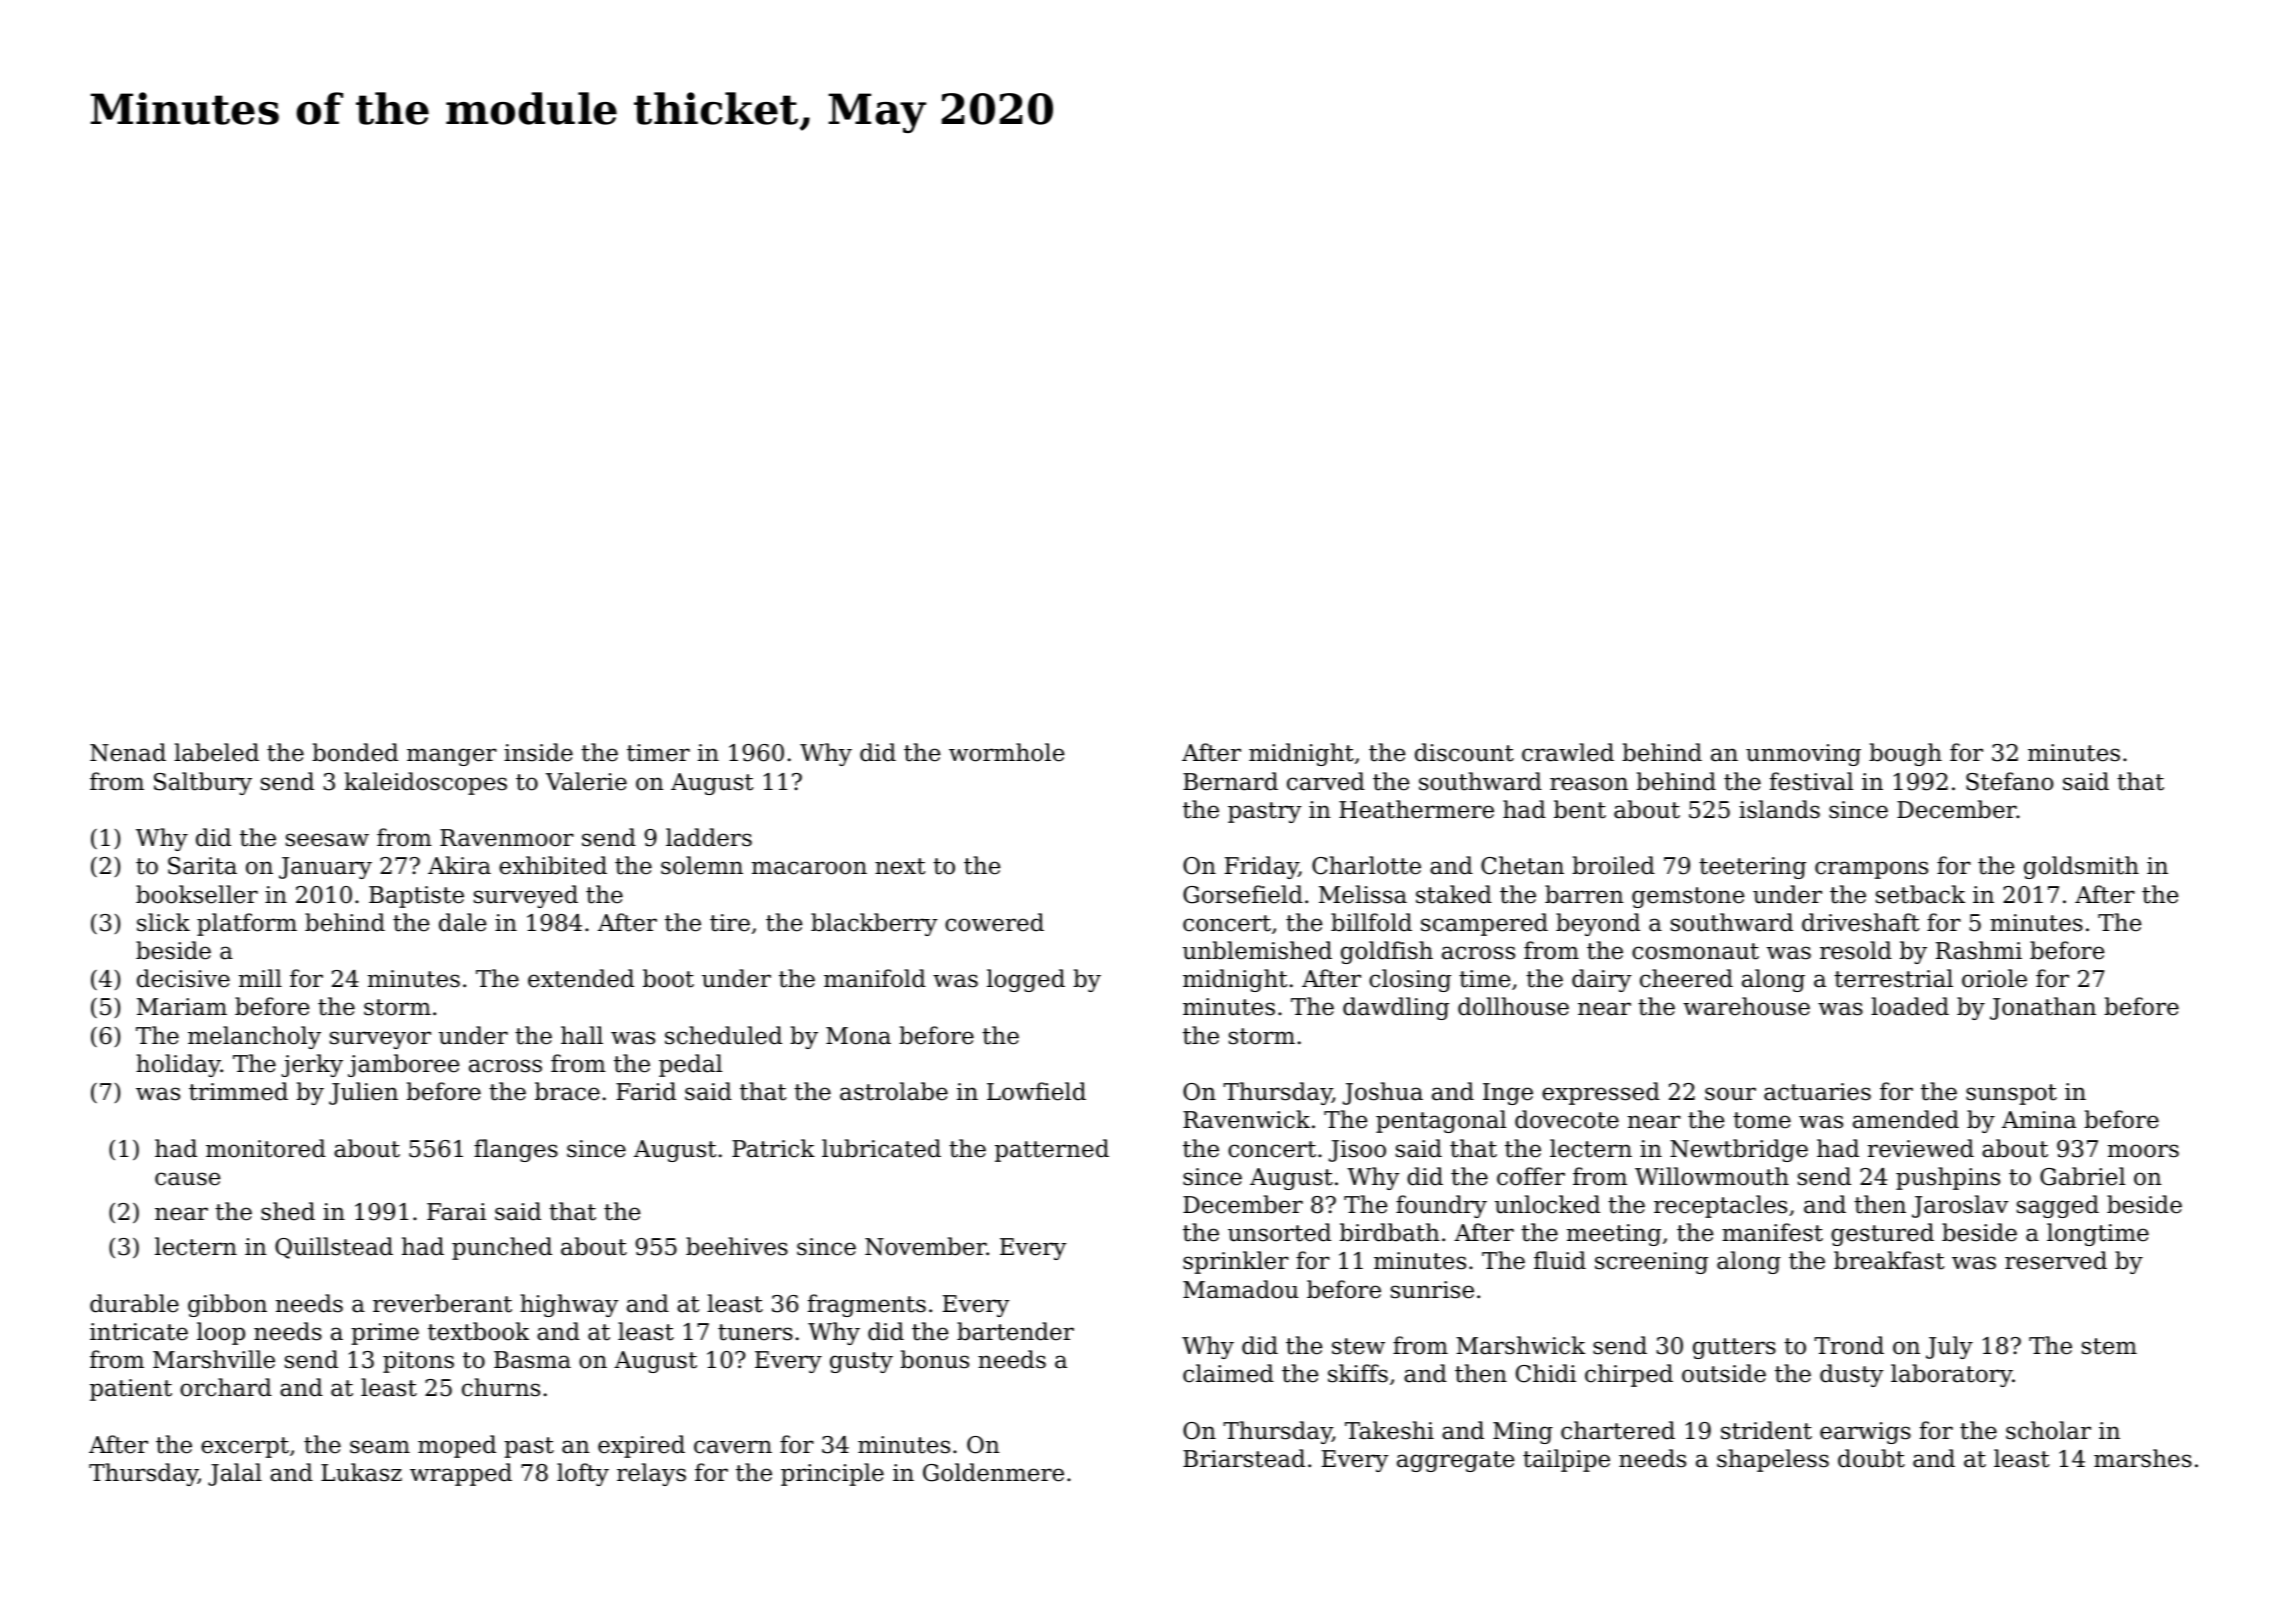 The height and width of the document is (1620, 2292). What do you see at coordinates (203, 783) in the document?
I see `Saltbury` at bounding box center [203, 783].
